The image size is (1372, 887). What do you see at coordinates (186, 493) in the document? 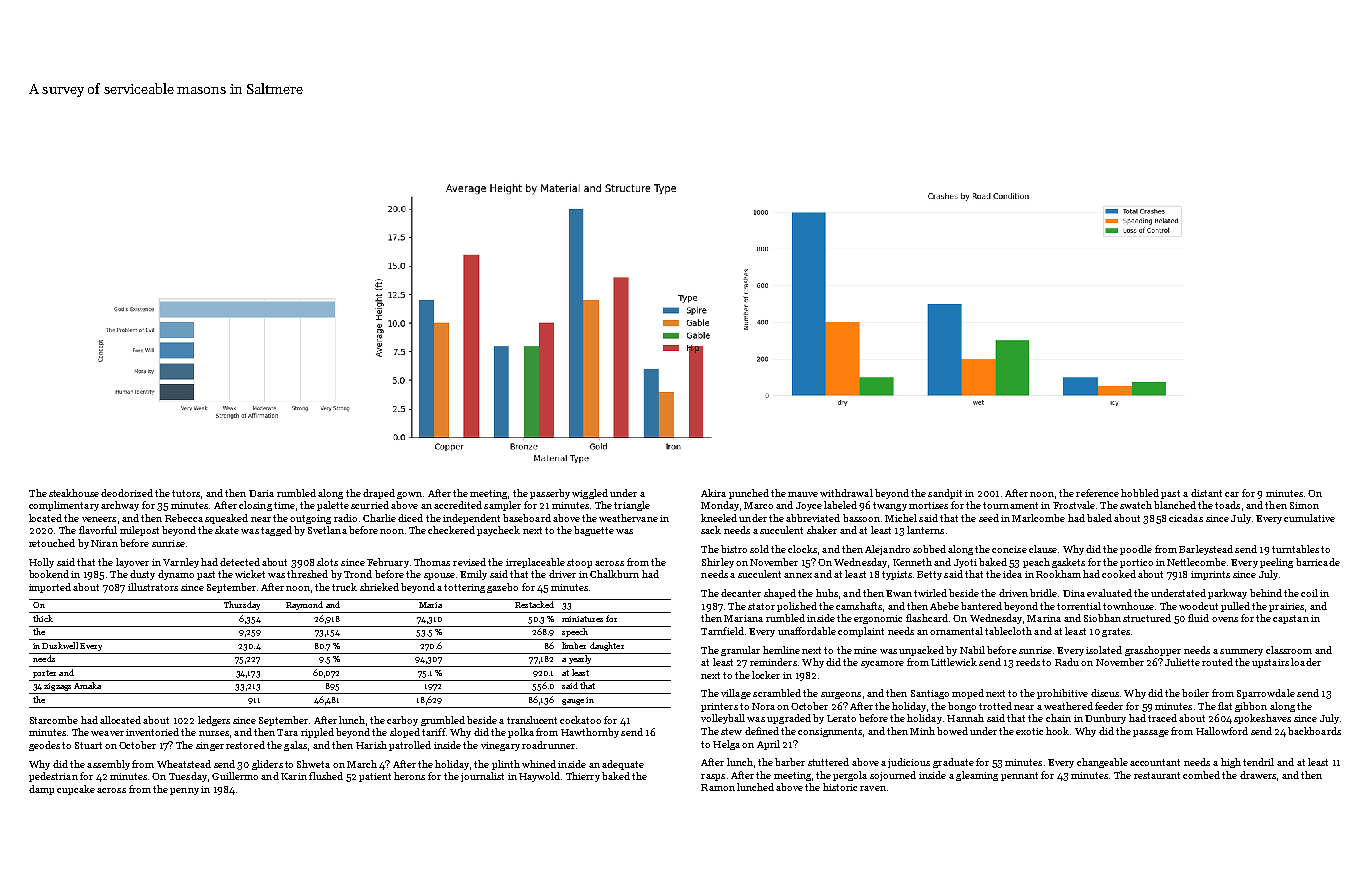
I see `tutors` at bounding box center [186, 493].
